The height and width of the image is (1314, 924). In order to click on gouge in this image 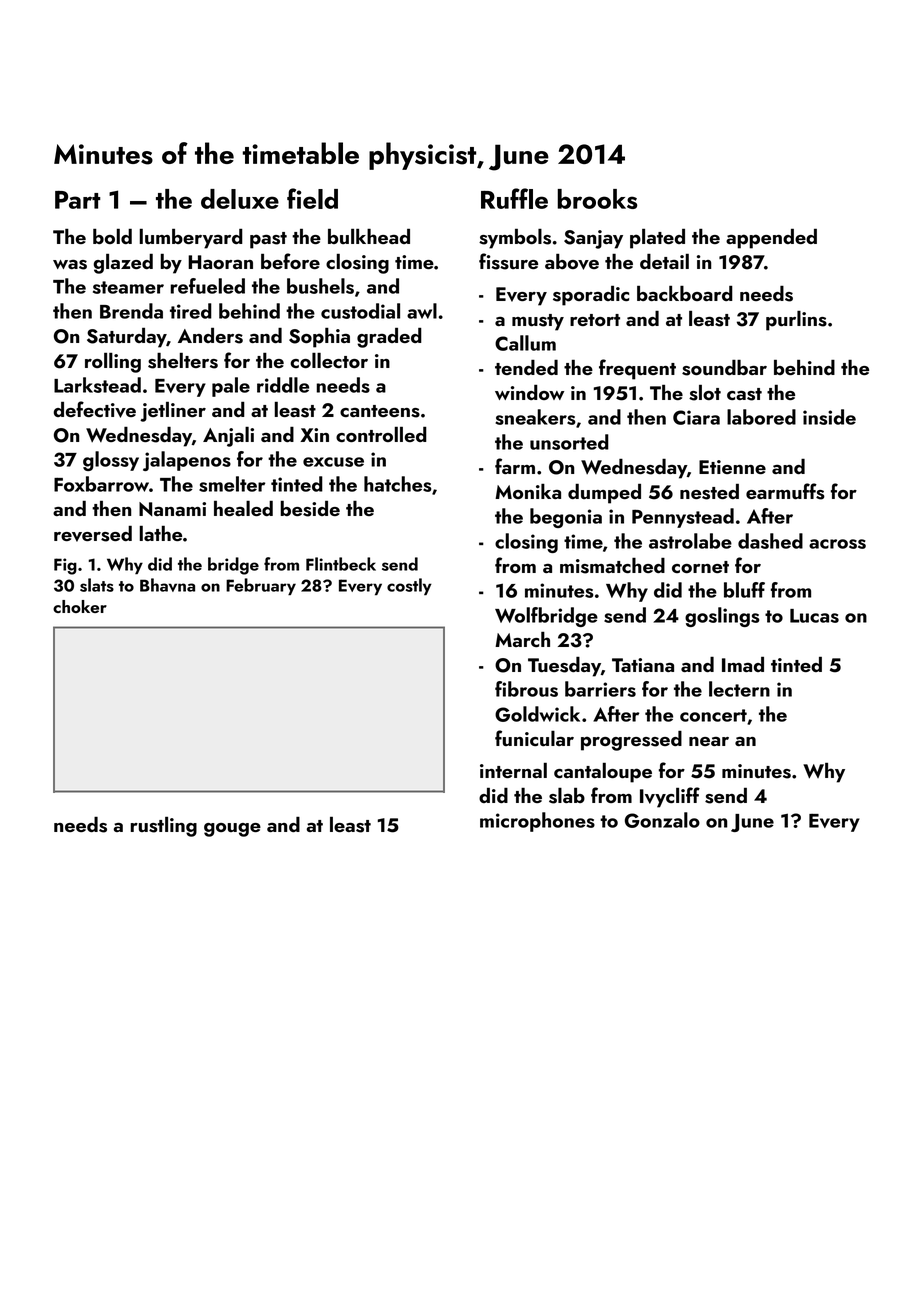, I will do `click(232, 830)`.
